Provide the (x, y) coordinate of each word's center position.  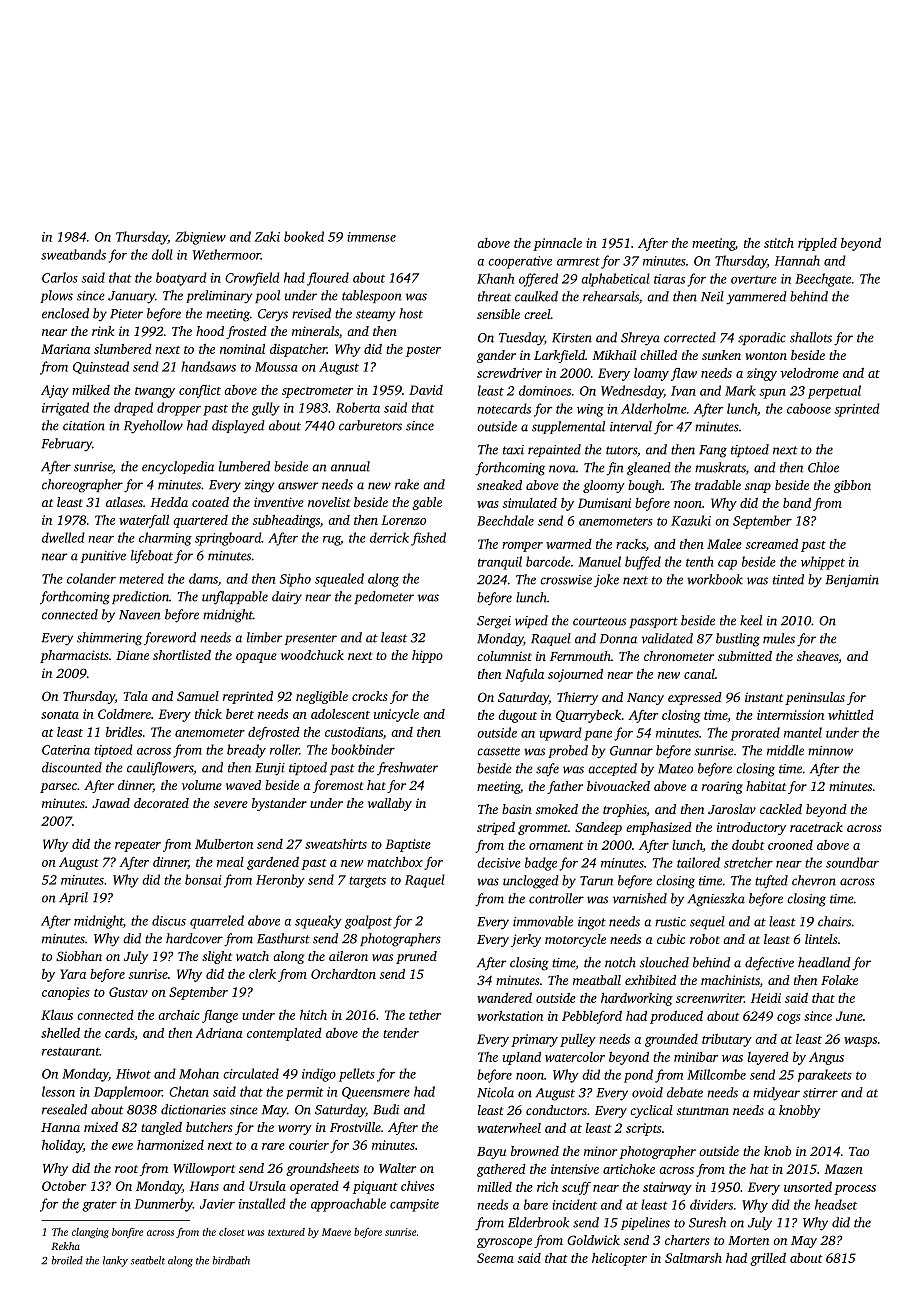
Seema (495, 1258)
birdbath (231, 1260)
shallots (811, 337)
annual (350, 466)
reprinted (248, 697)
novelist (329, 502)
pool (267, 296)
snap (758, 488)
